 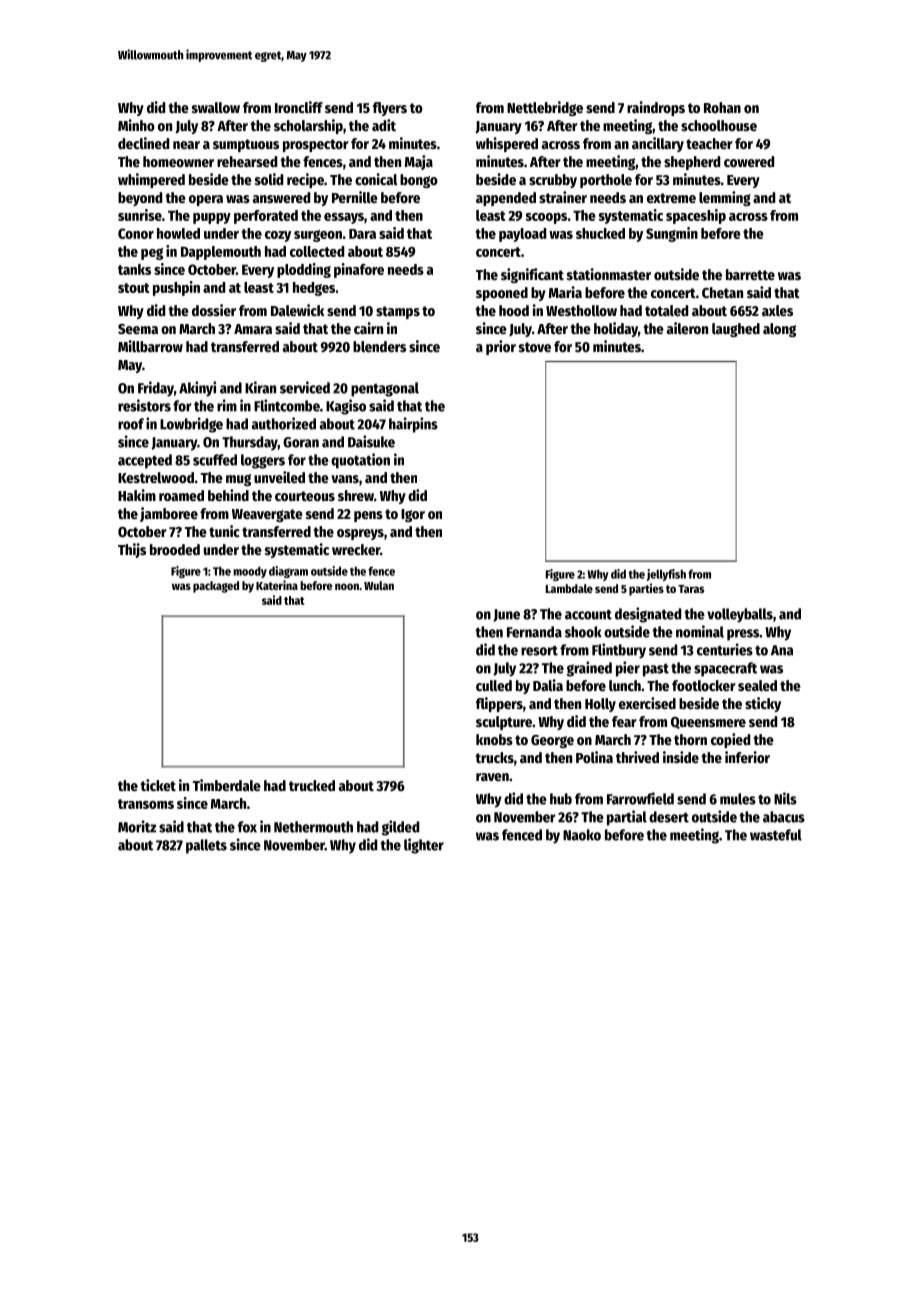 I want to click on accepted, so click(x=145, y=461).
